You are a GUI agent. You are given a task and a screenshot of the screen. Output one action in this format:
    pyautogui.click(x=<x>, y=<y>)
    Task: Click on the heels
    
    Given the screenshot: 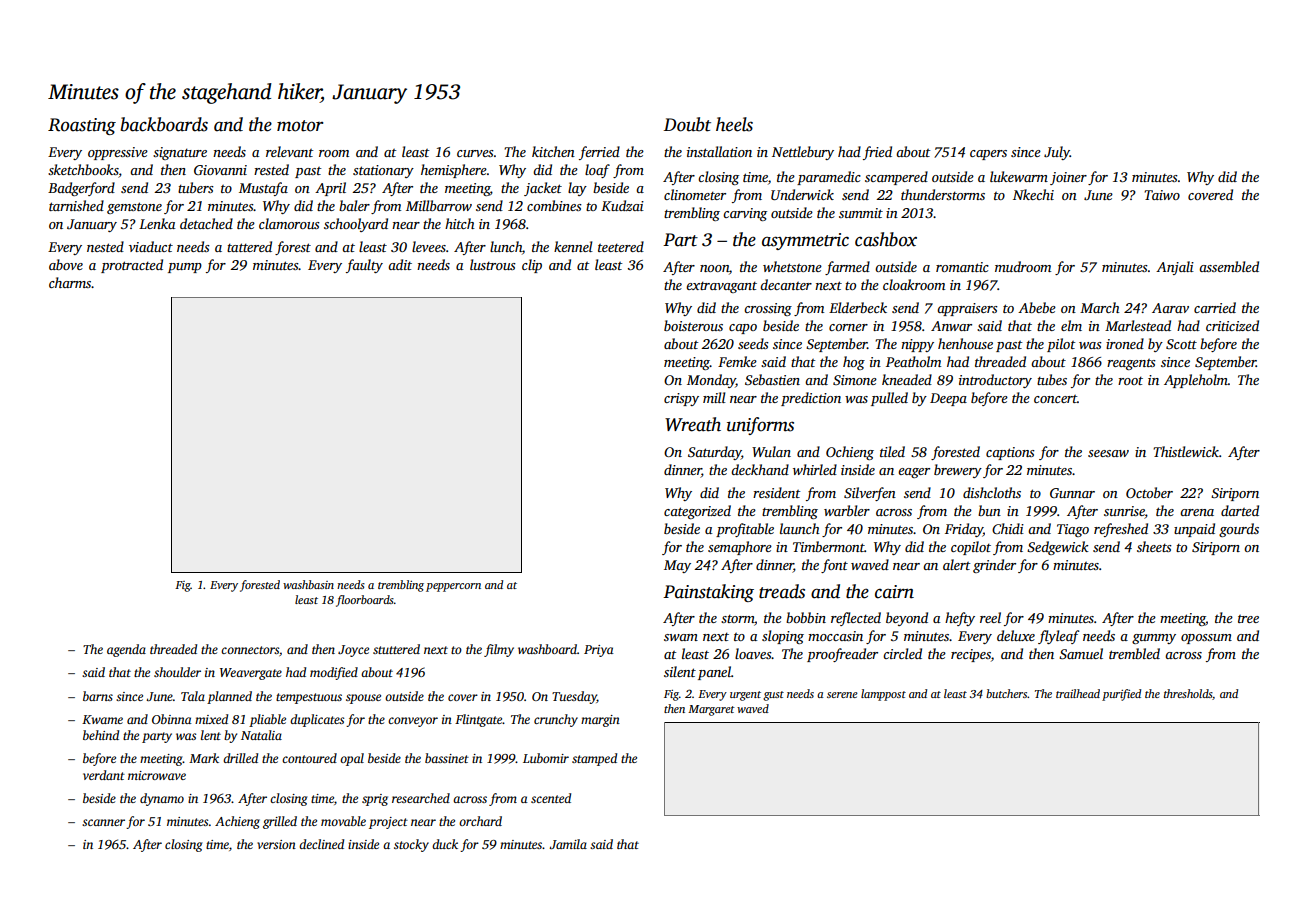 What is the action you would take?
    pyautogui.click(x=734, y=124)
